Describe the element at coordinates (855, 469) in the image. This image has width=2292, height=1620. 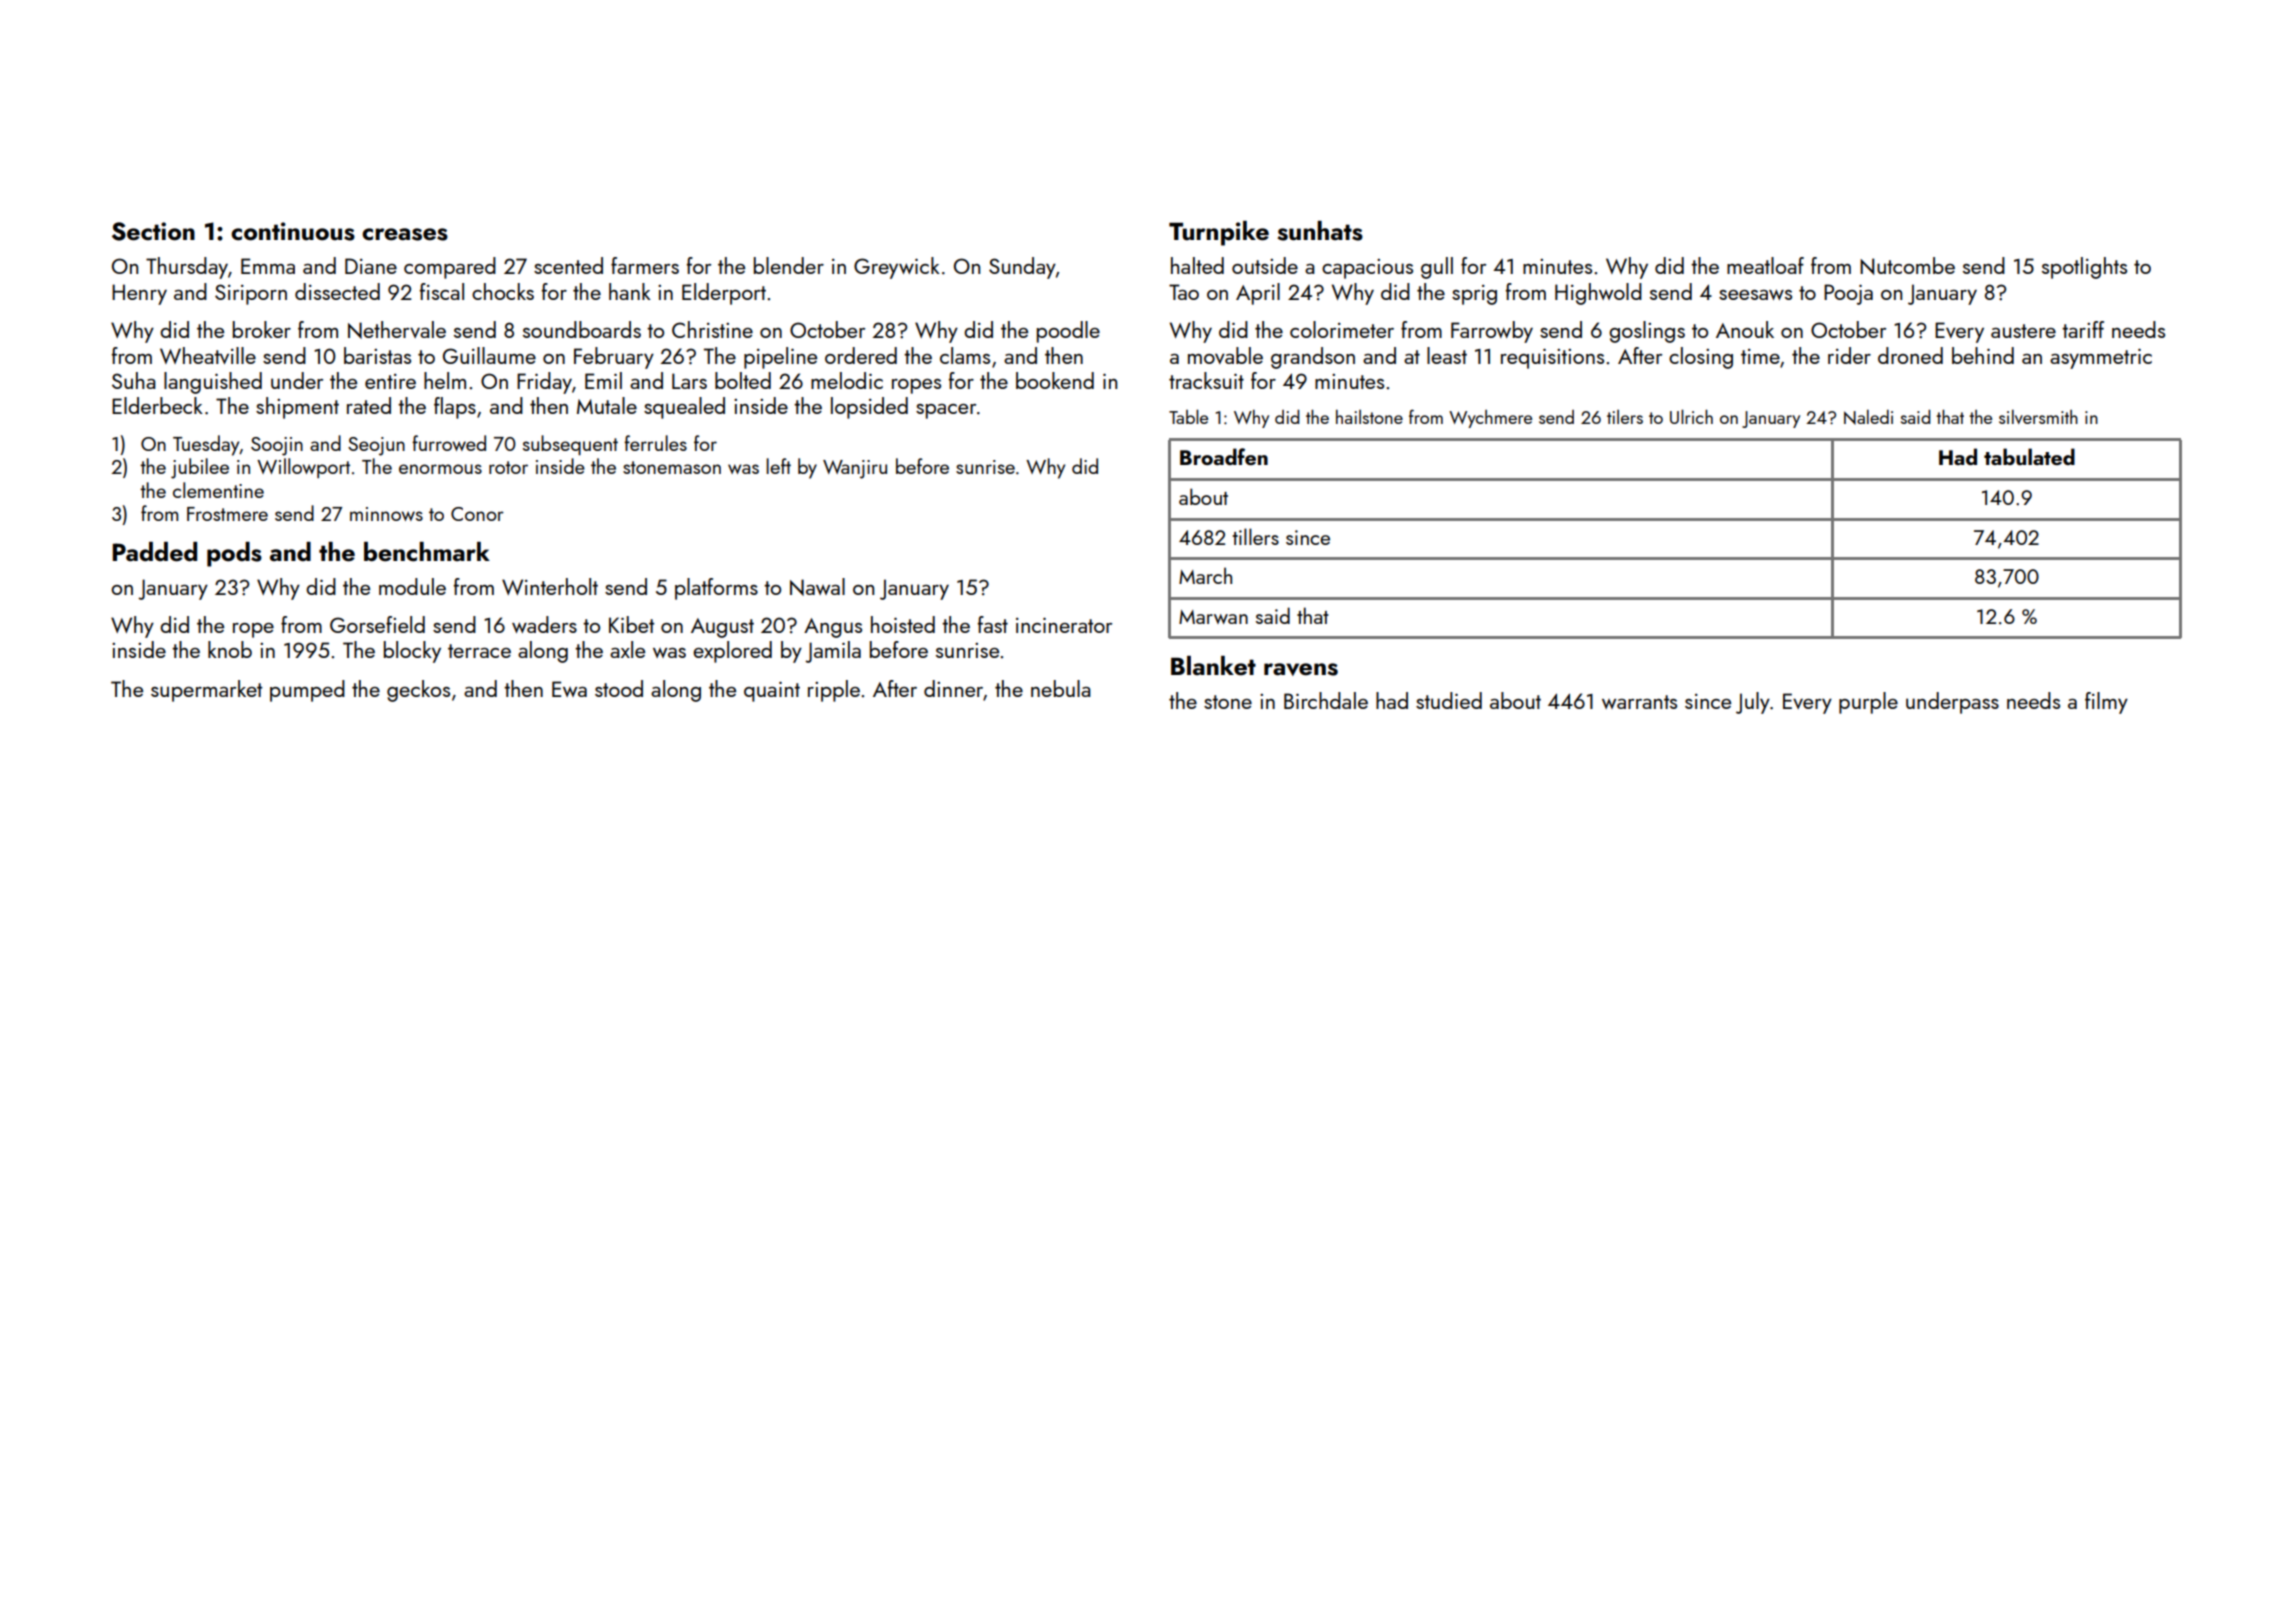
I see `Wanjiru` at that location.
